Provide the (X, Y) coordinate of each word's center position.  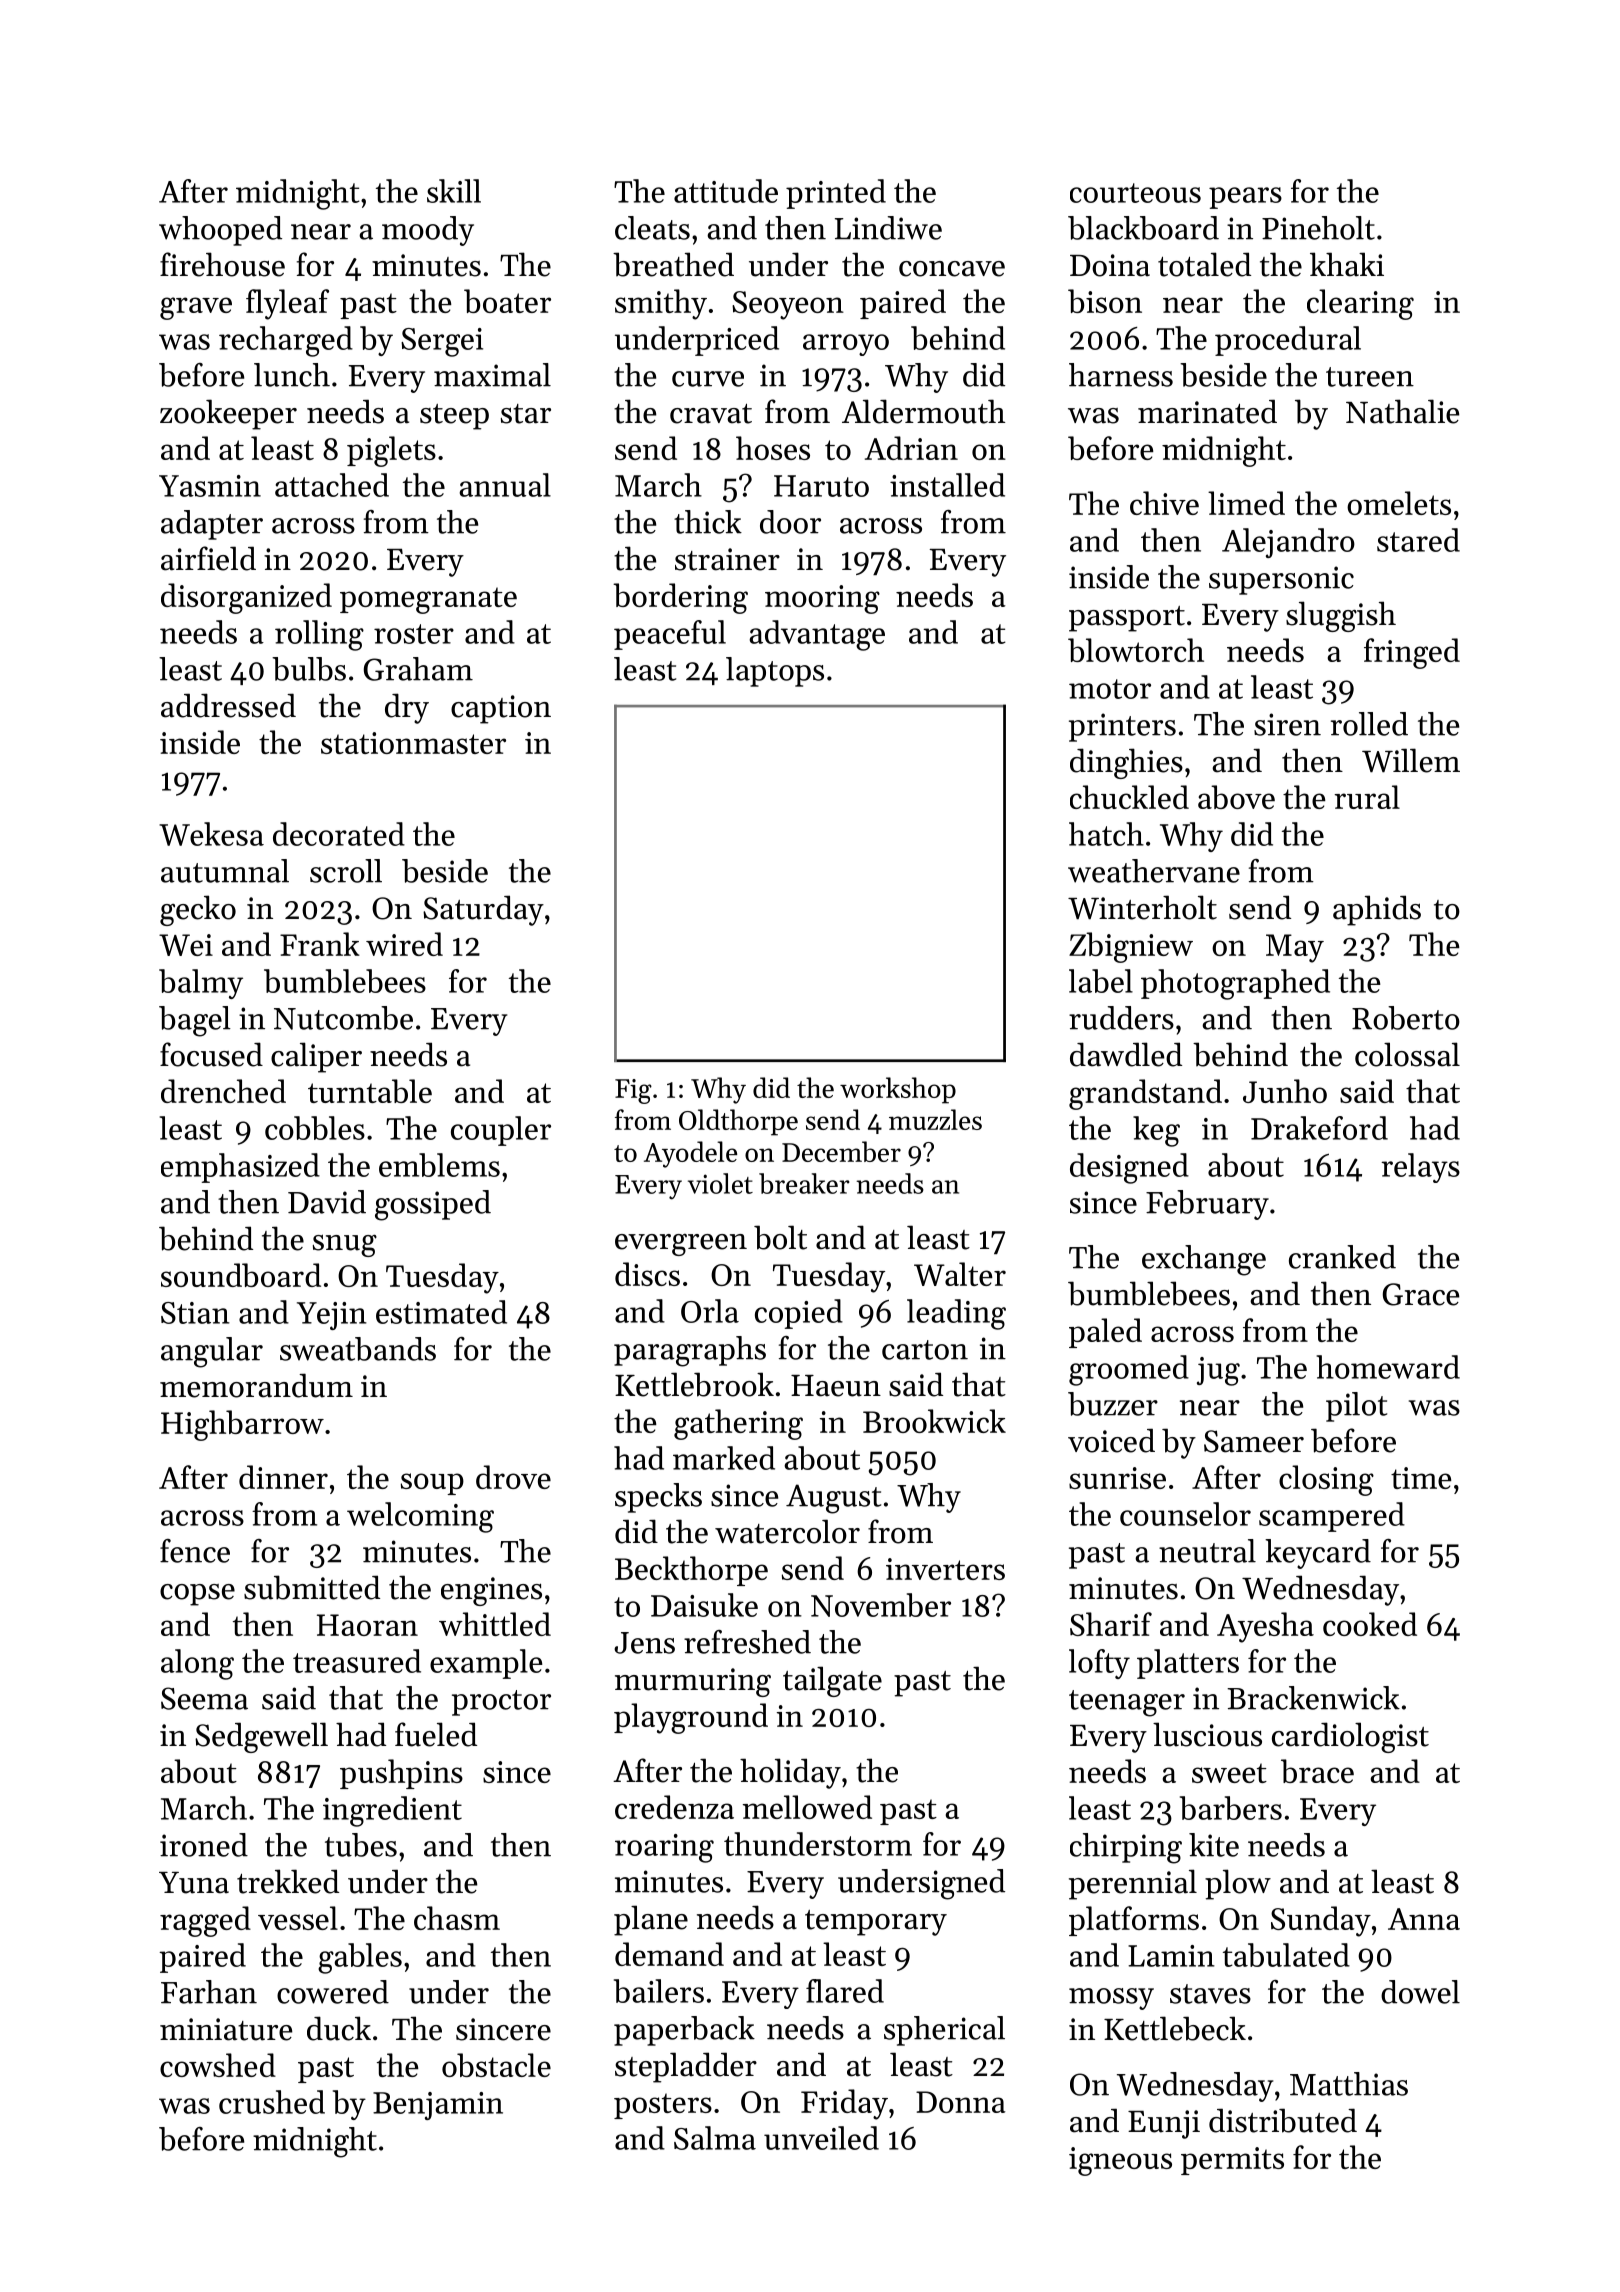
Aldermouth (923, 411)
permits (1232, 2161)
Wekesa (211, 834)
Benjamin (438, 2106)
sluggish (1341, 616)
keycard (1318, 1554)
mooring (822, 599)
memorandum (256, 1385)
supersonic (1281, 580)
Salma (715, 2138)
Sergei (442, 342)
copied (799, 1314)
